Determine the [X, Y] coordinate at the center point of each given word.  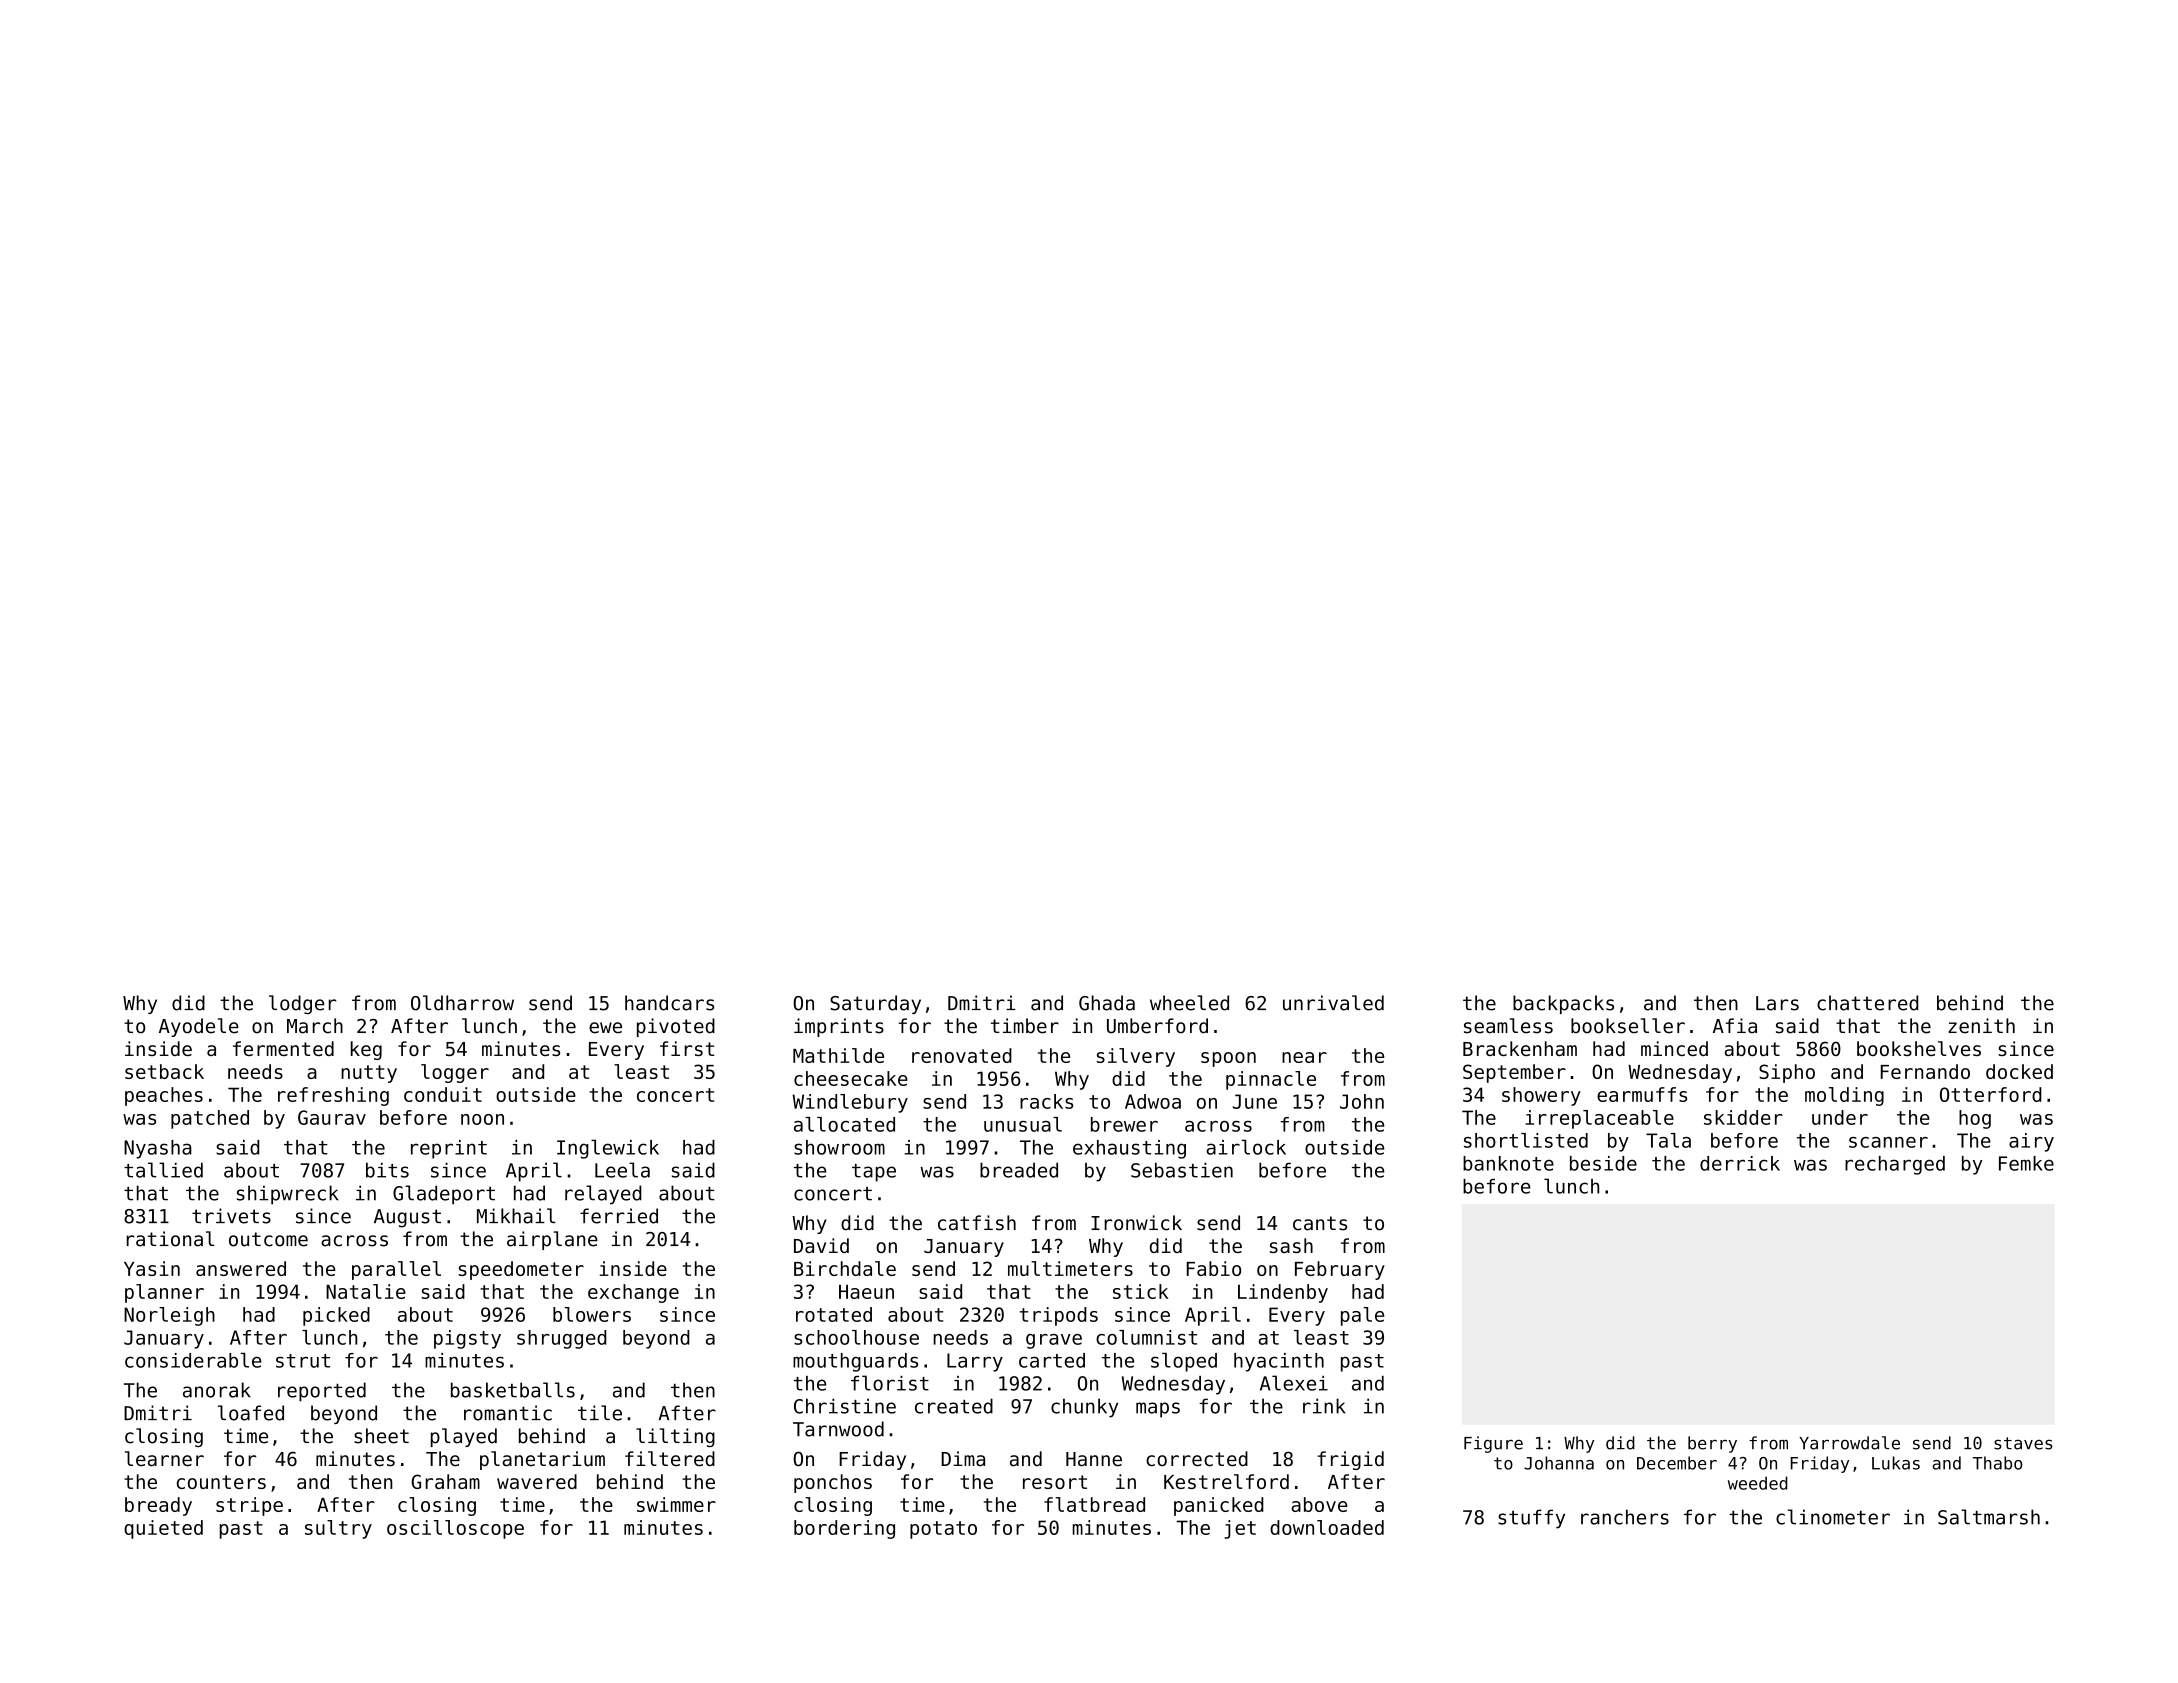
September [1514, 1073]
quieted [163, 1529]
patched [210, 1119]
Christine [845, 1406]
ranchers [1625, 1517]
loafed [251, 1413]
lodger [302, 1005]
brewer [1124, 1124]
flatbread [1094, 1504]
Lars [1777, 1003]
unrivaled [1333, 1003]
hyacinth [1279, 1362]
